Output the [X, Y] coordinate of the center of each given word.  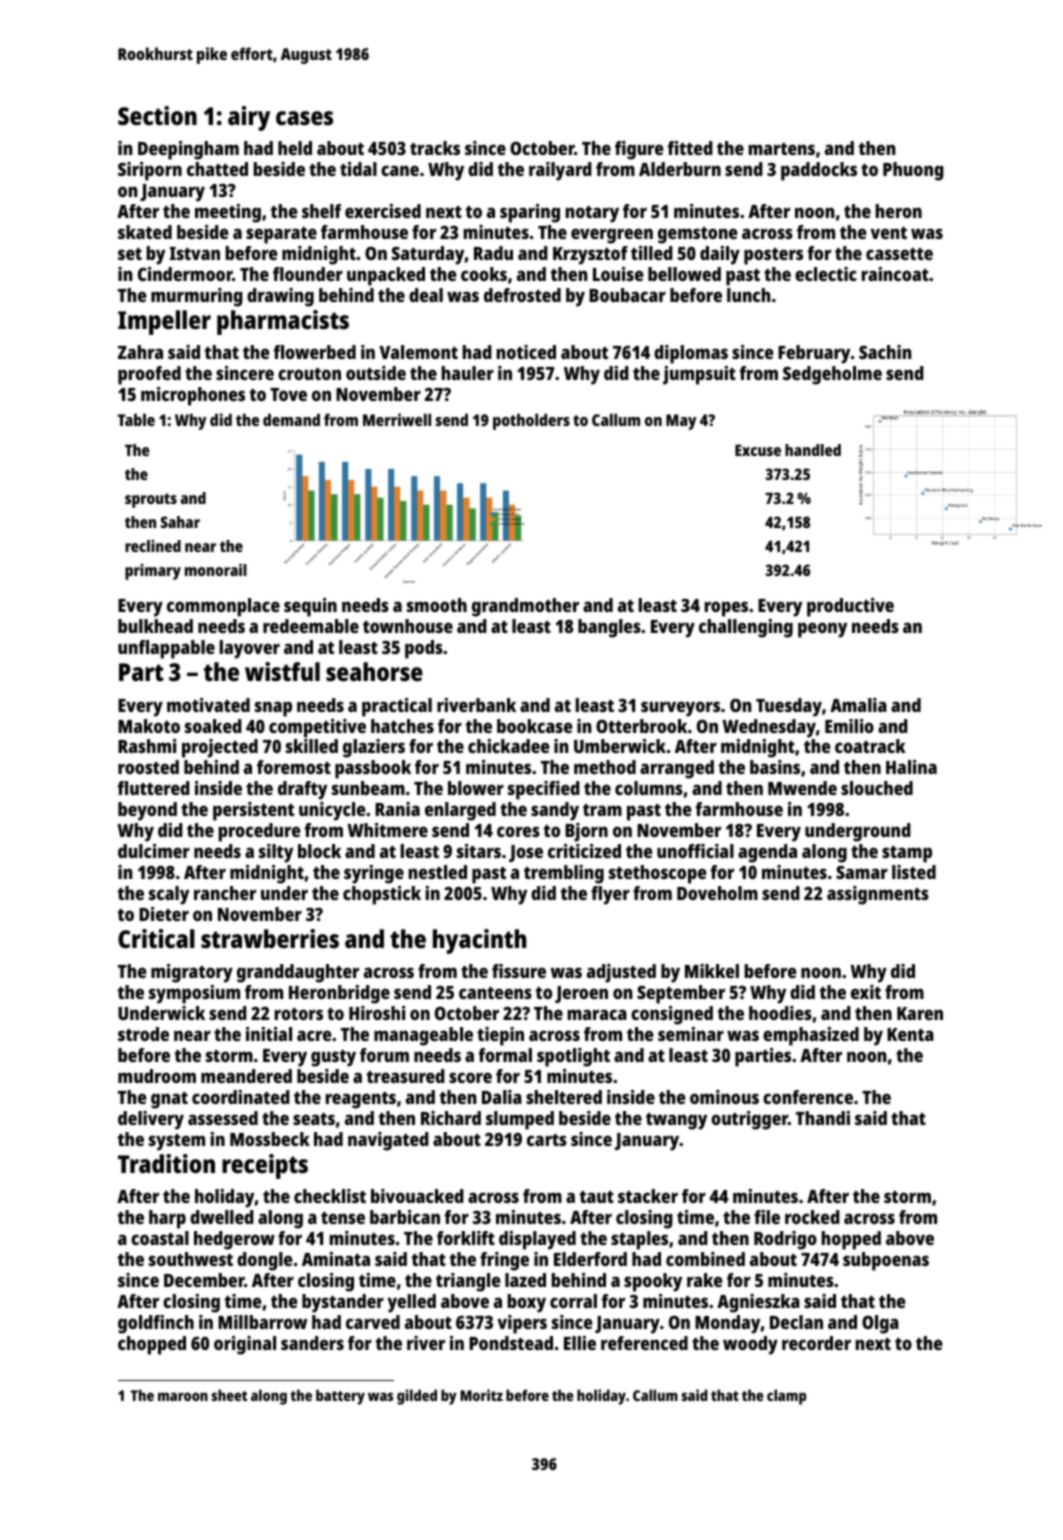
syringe [374, 874]
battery [340, 1397]
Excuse [758, 450]
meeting [228, 213]
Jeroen [581, 994]
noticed [526, 352]
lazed [525, 1280]
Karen [920, 1013]
